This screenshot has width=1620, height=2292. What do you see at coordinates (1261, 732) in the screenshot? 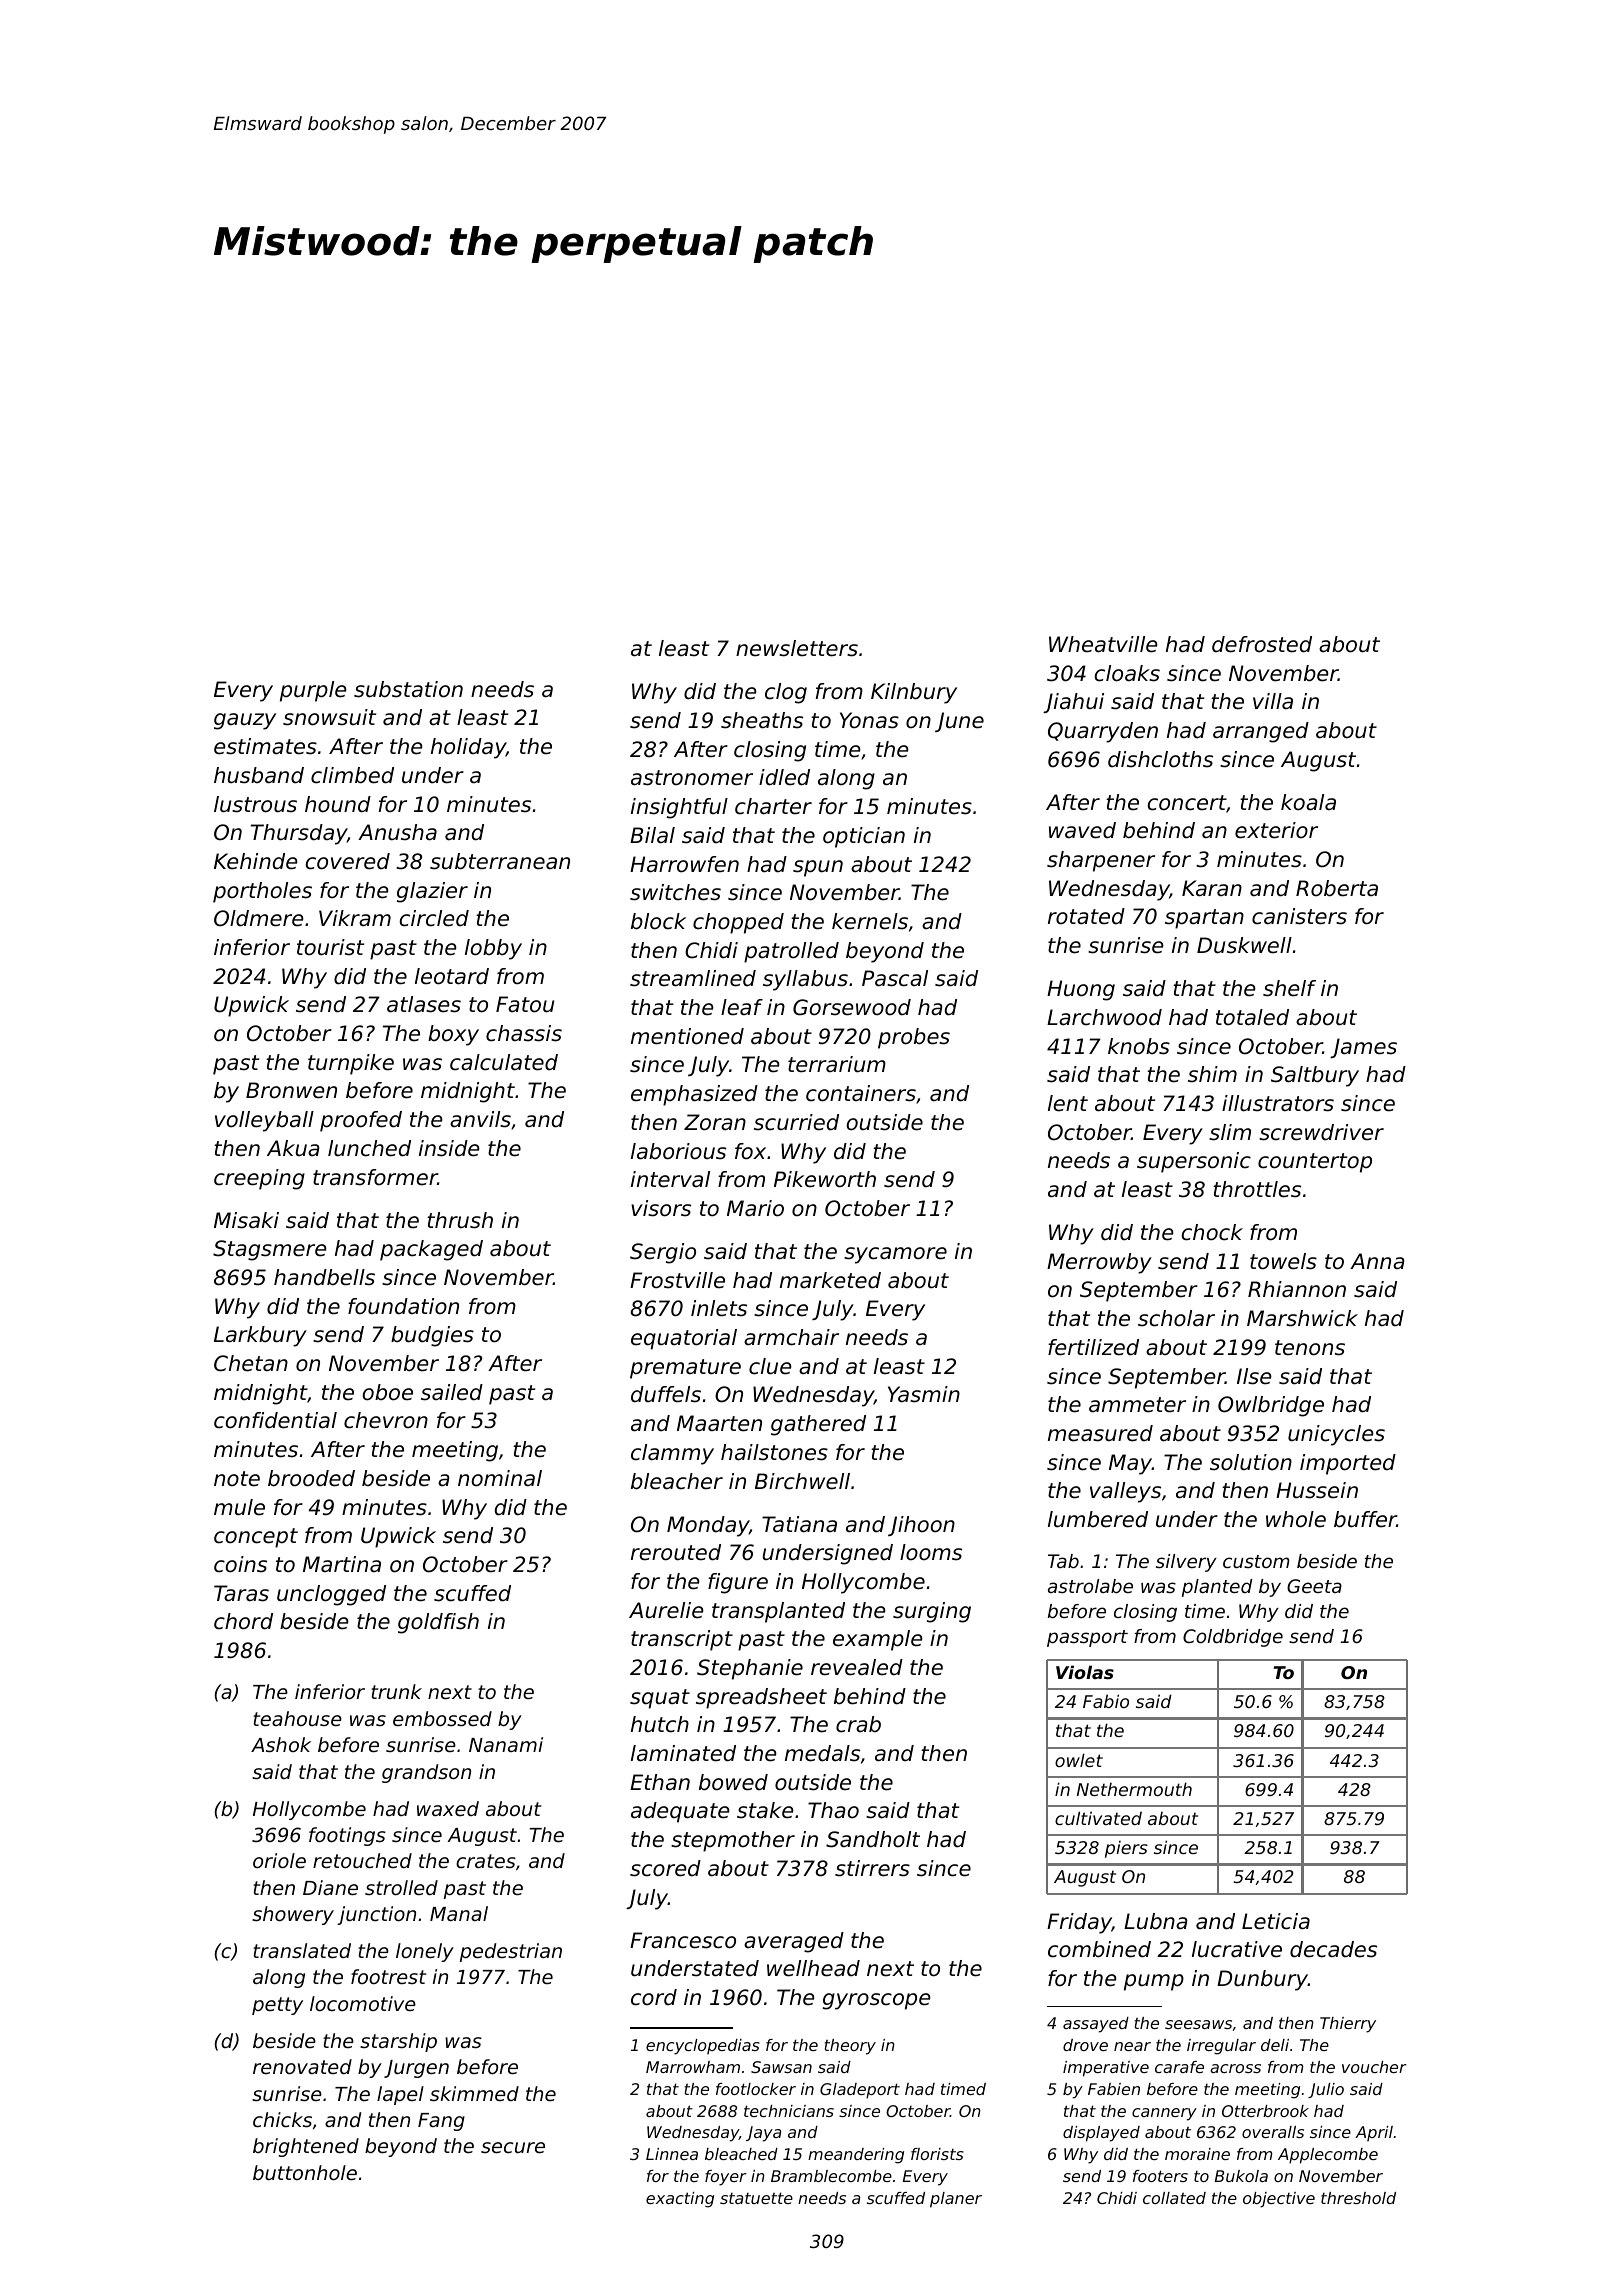
I see `arranged` at bounding box center [1261, 732].
